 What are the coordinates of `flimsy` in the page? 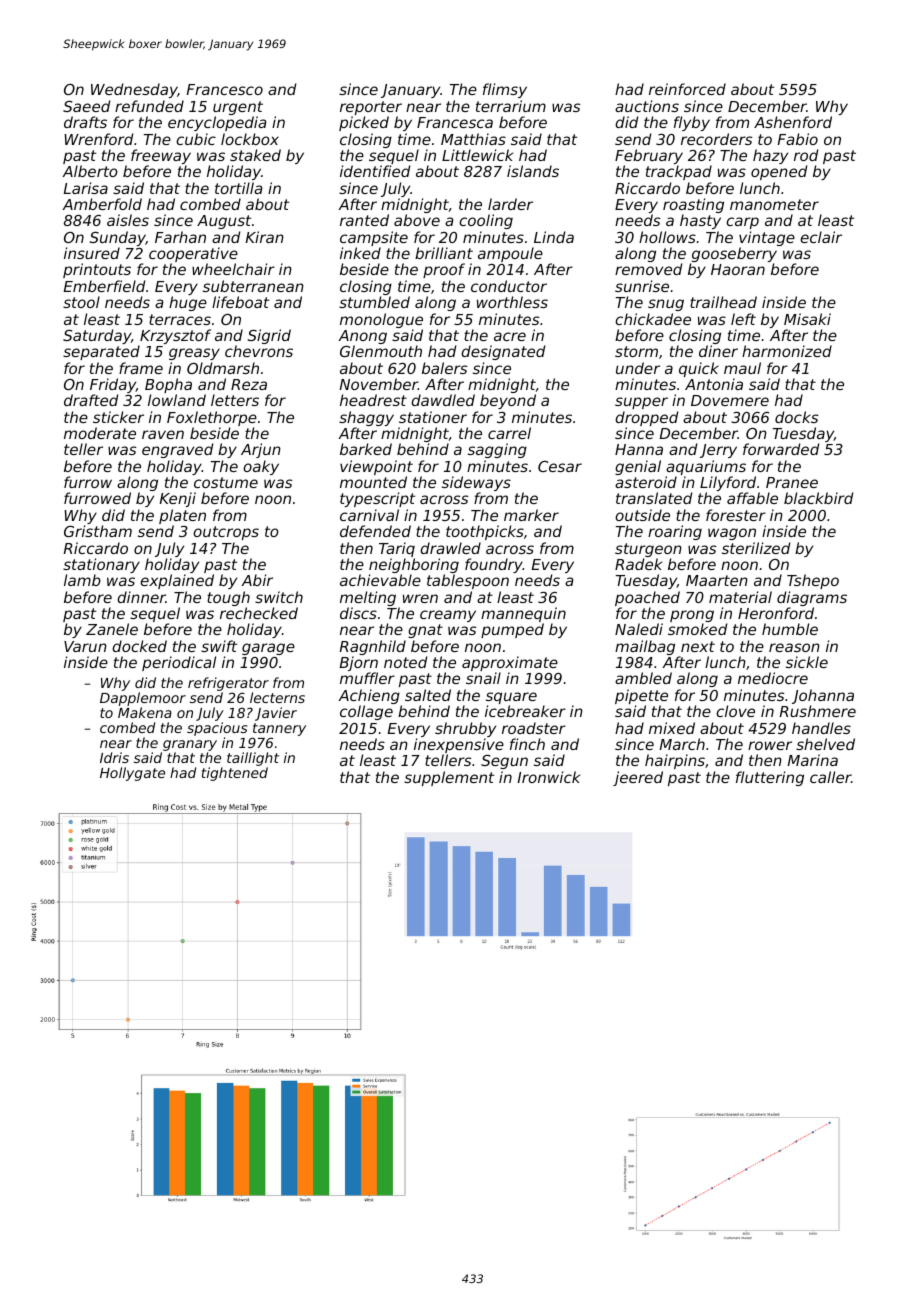 It's located at (505, 90).
